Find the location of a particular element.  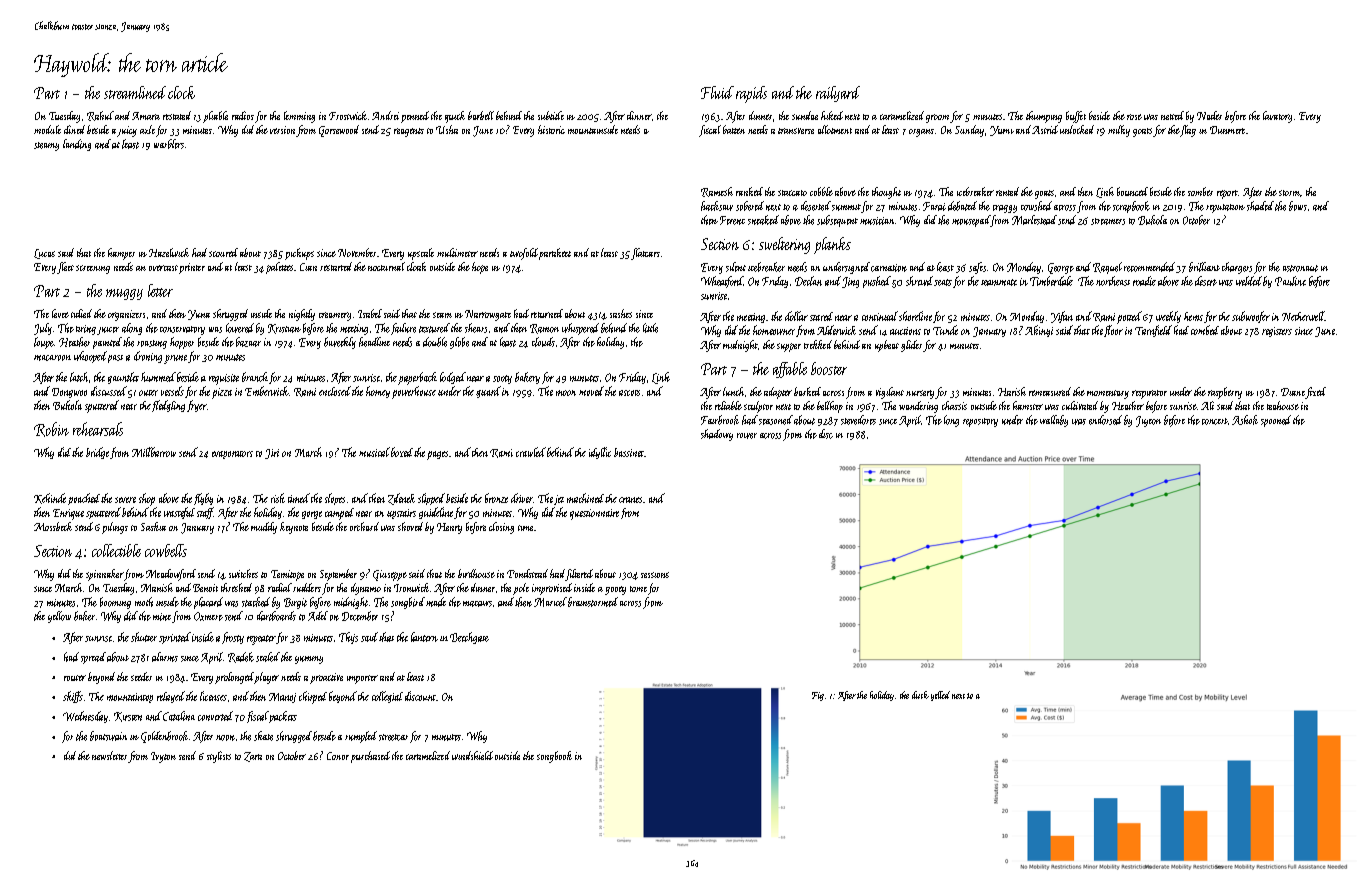

Jiyeon is located at coordinates (1148, 421).
